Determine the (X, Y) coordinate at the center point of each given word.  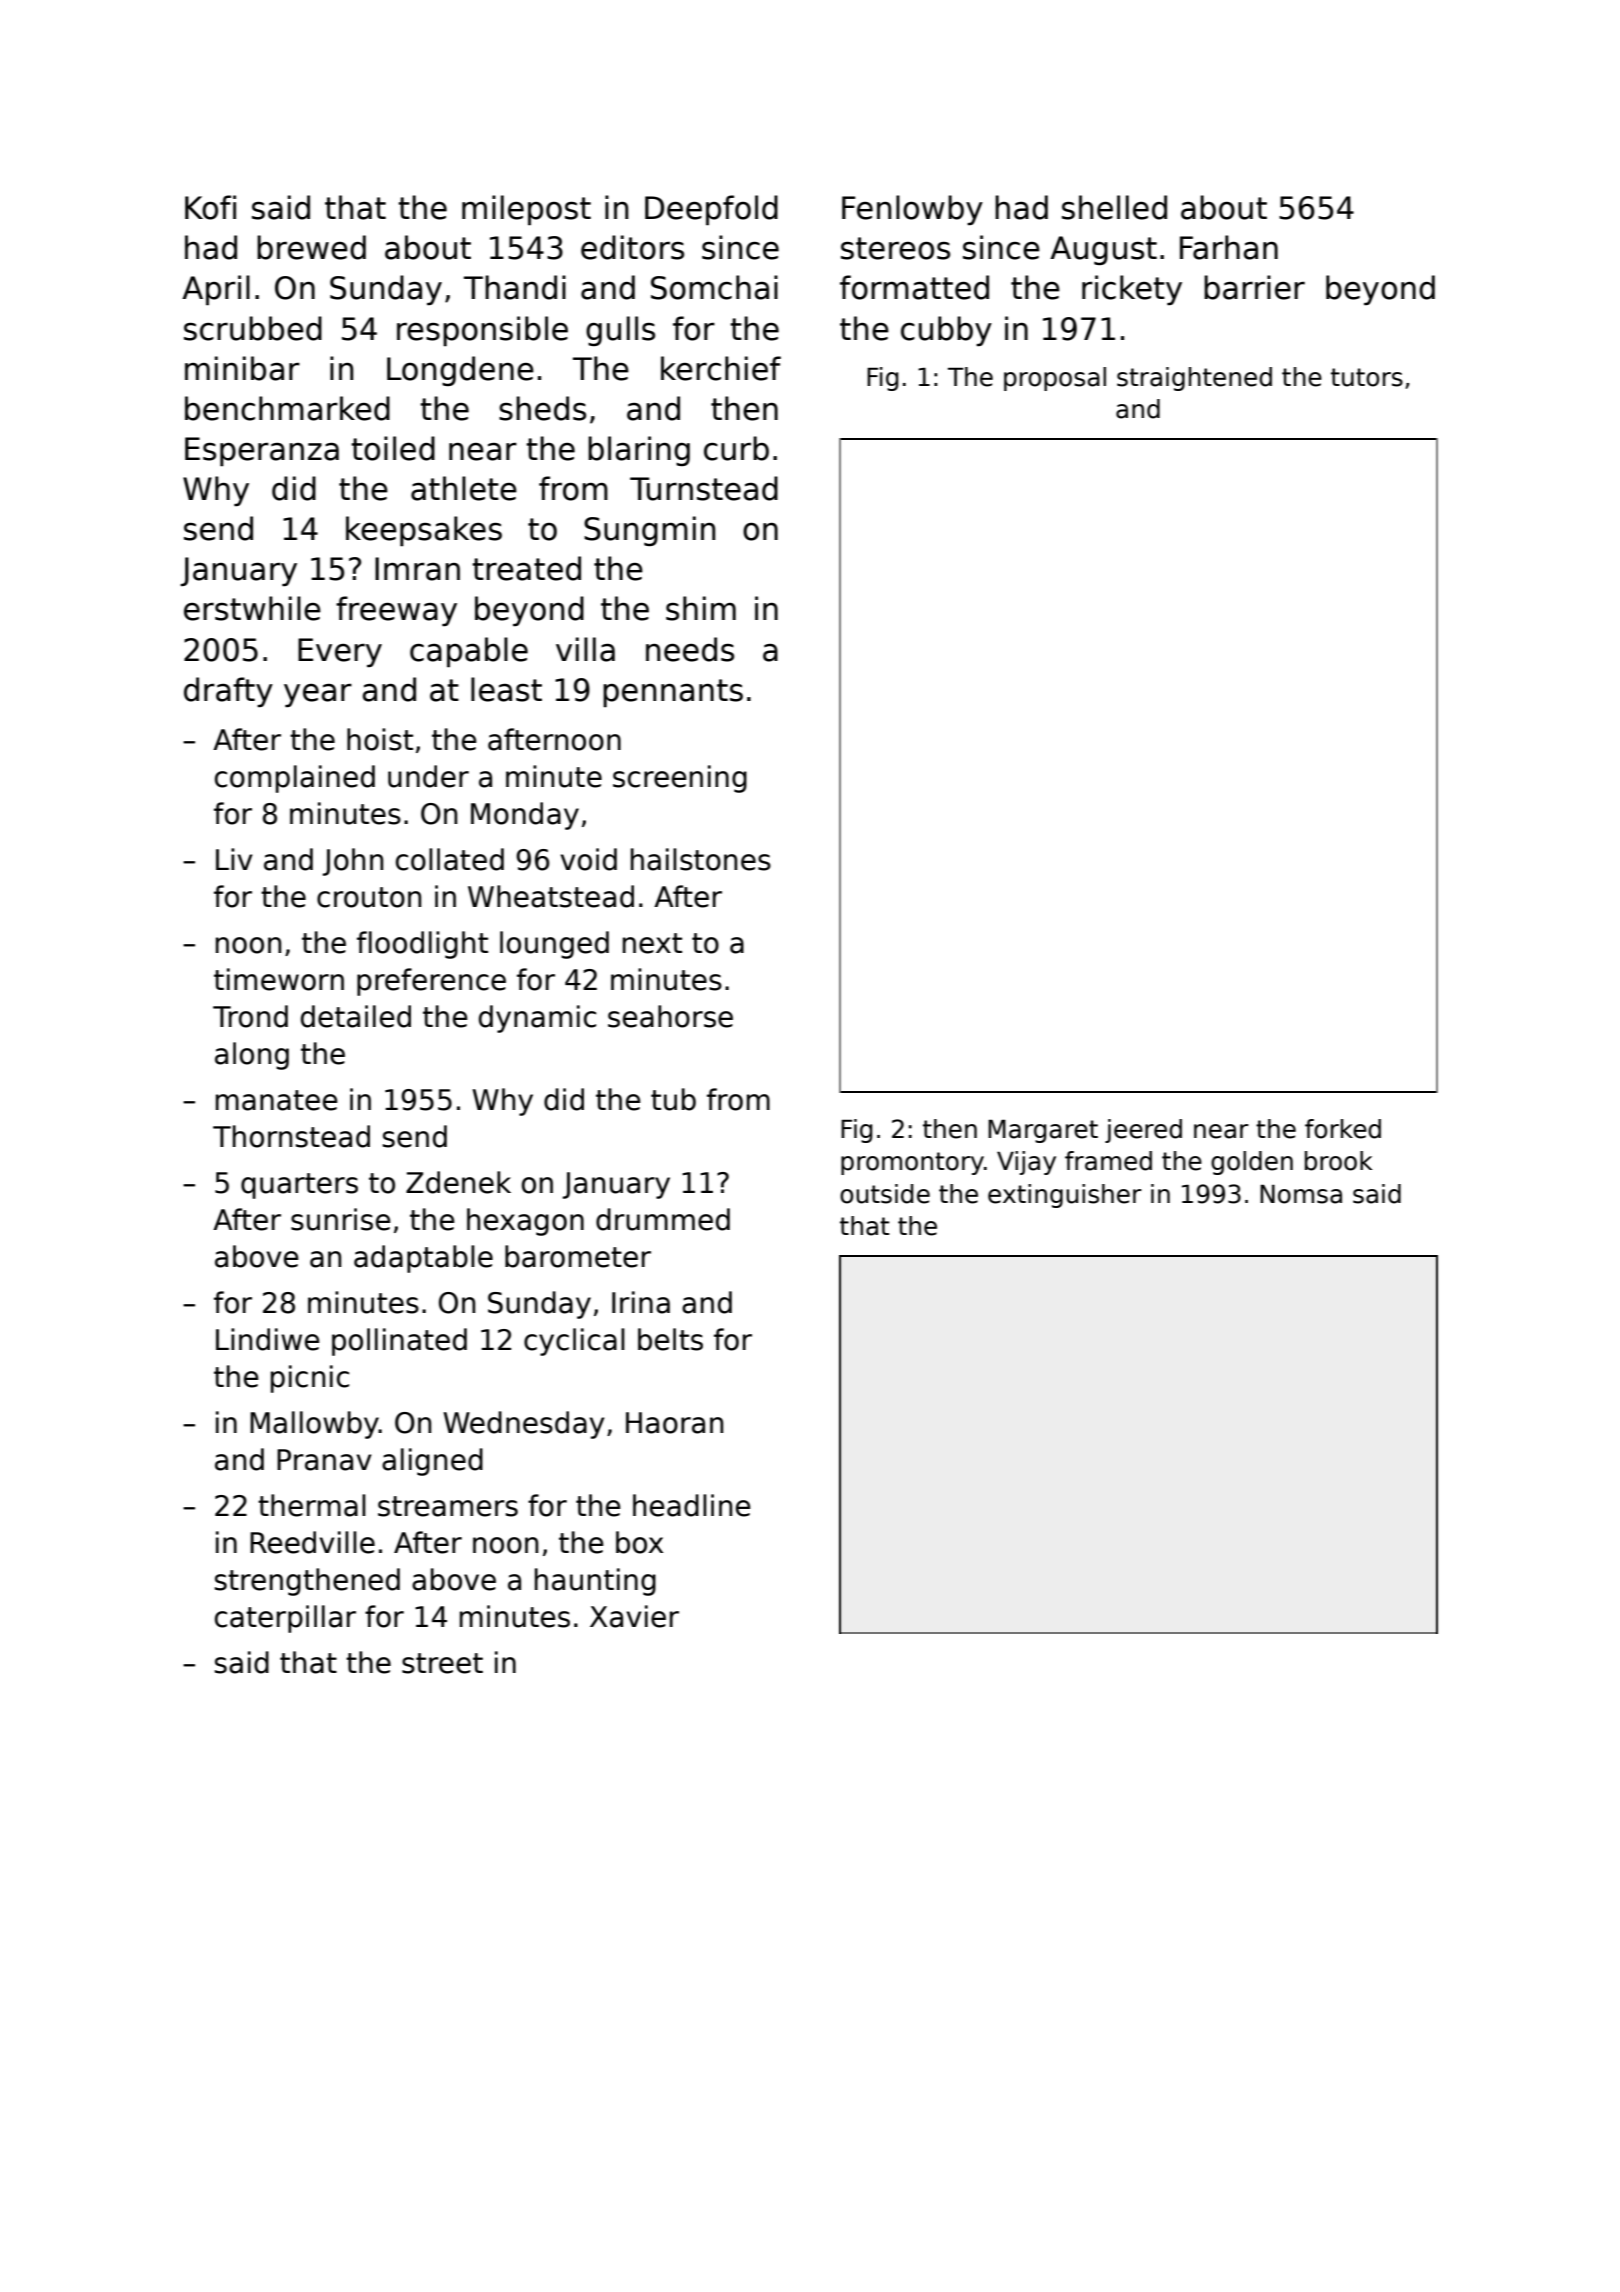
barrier (1254, 287)
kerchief (721, 368)
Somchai (714, 287)
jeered (1143, 1131)
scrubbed (253, 328)
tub (673, 1099)
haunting (595, 1582)
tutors (1367, 377)
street (442, 1663)
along (252, 1056)
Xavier (634, 1616)
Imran (417, 569)
